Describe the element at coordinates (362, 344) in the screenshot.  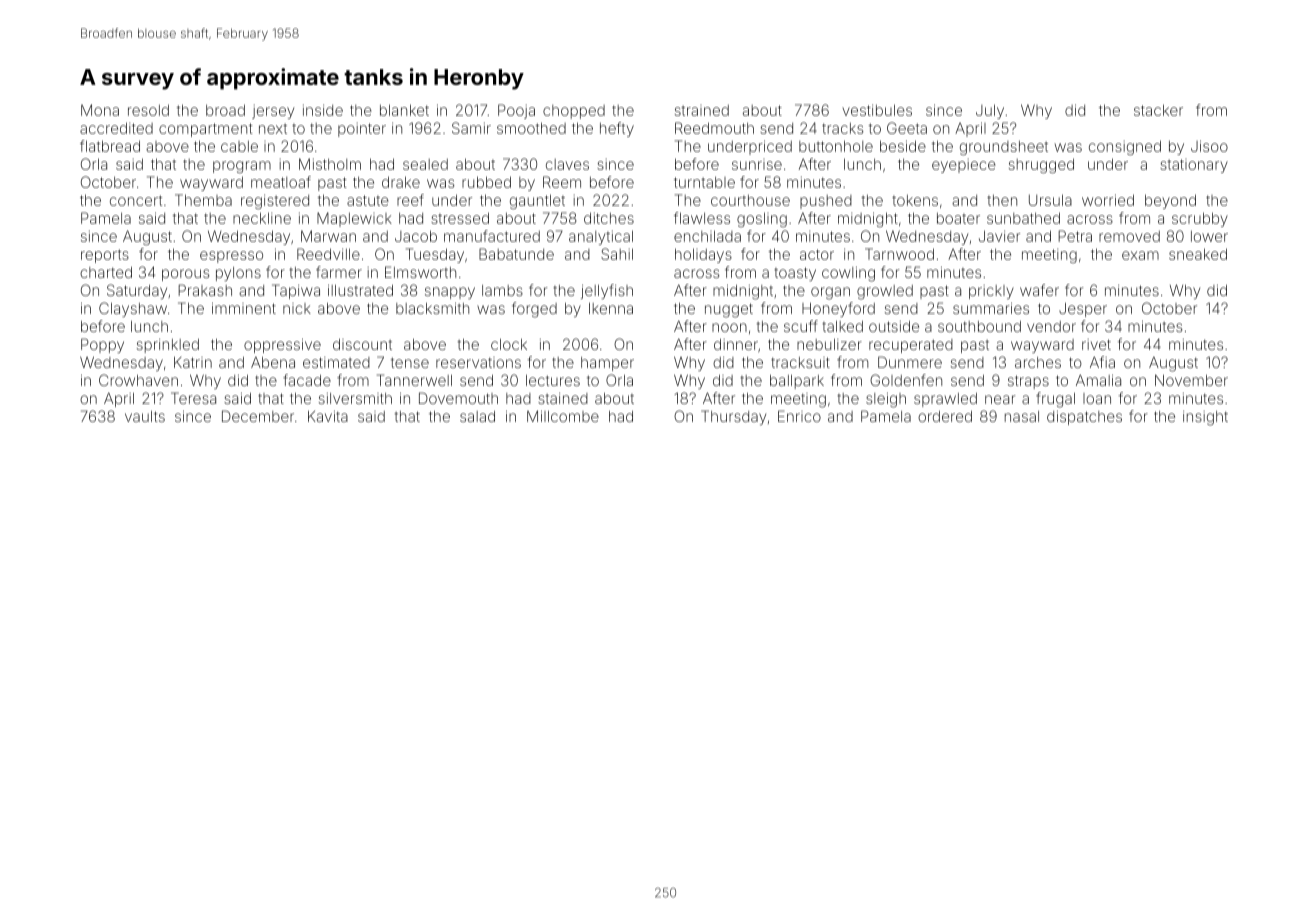
I see `discount` at that location.
